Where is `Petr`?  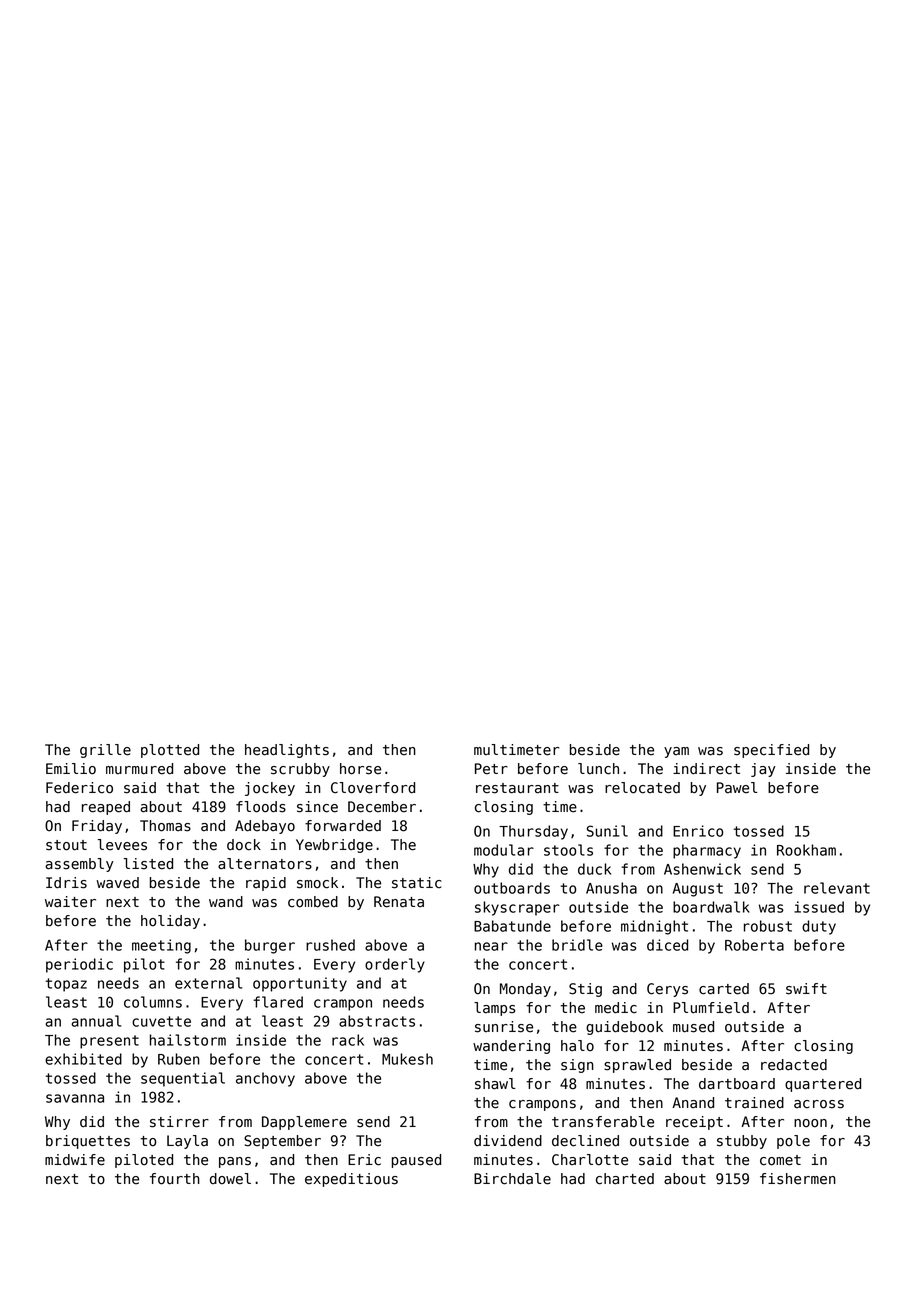
Petr is located at coordinates (491, 769).
